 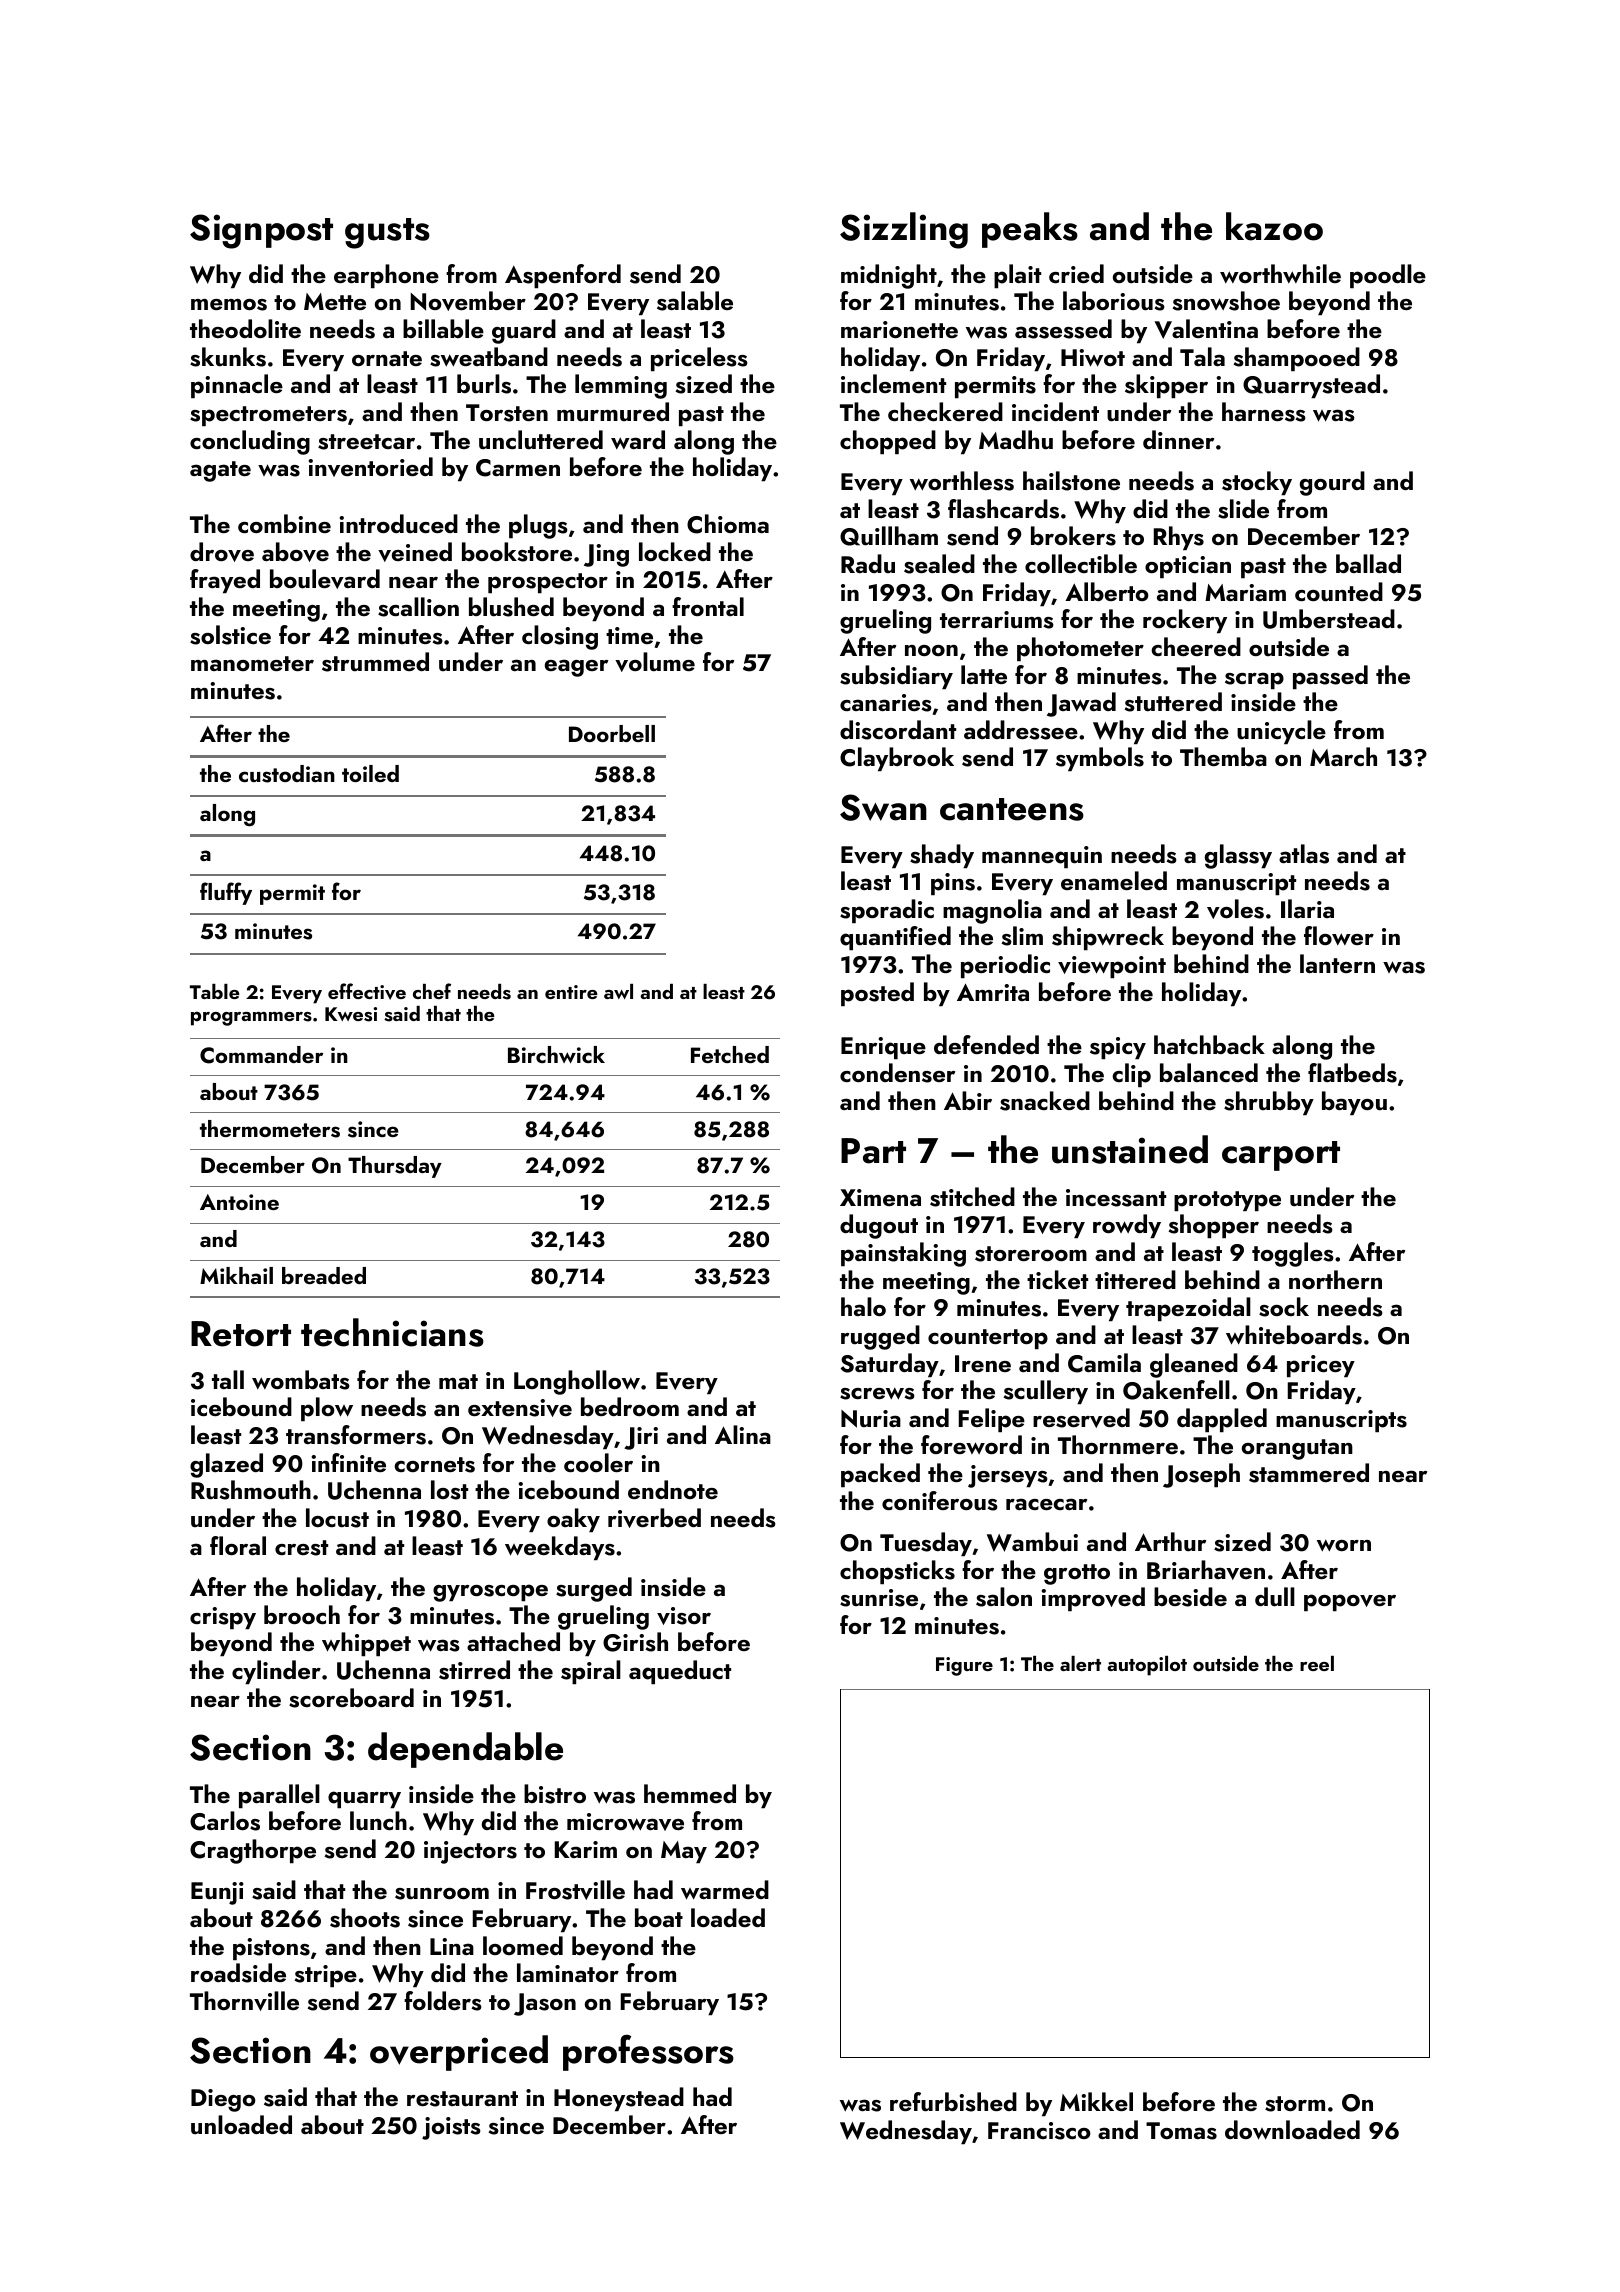 I want to click on memos, so click(x=229, y=305).
